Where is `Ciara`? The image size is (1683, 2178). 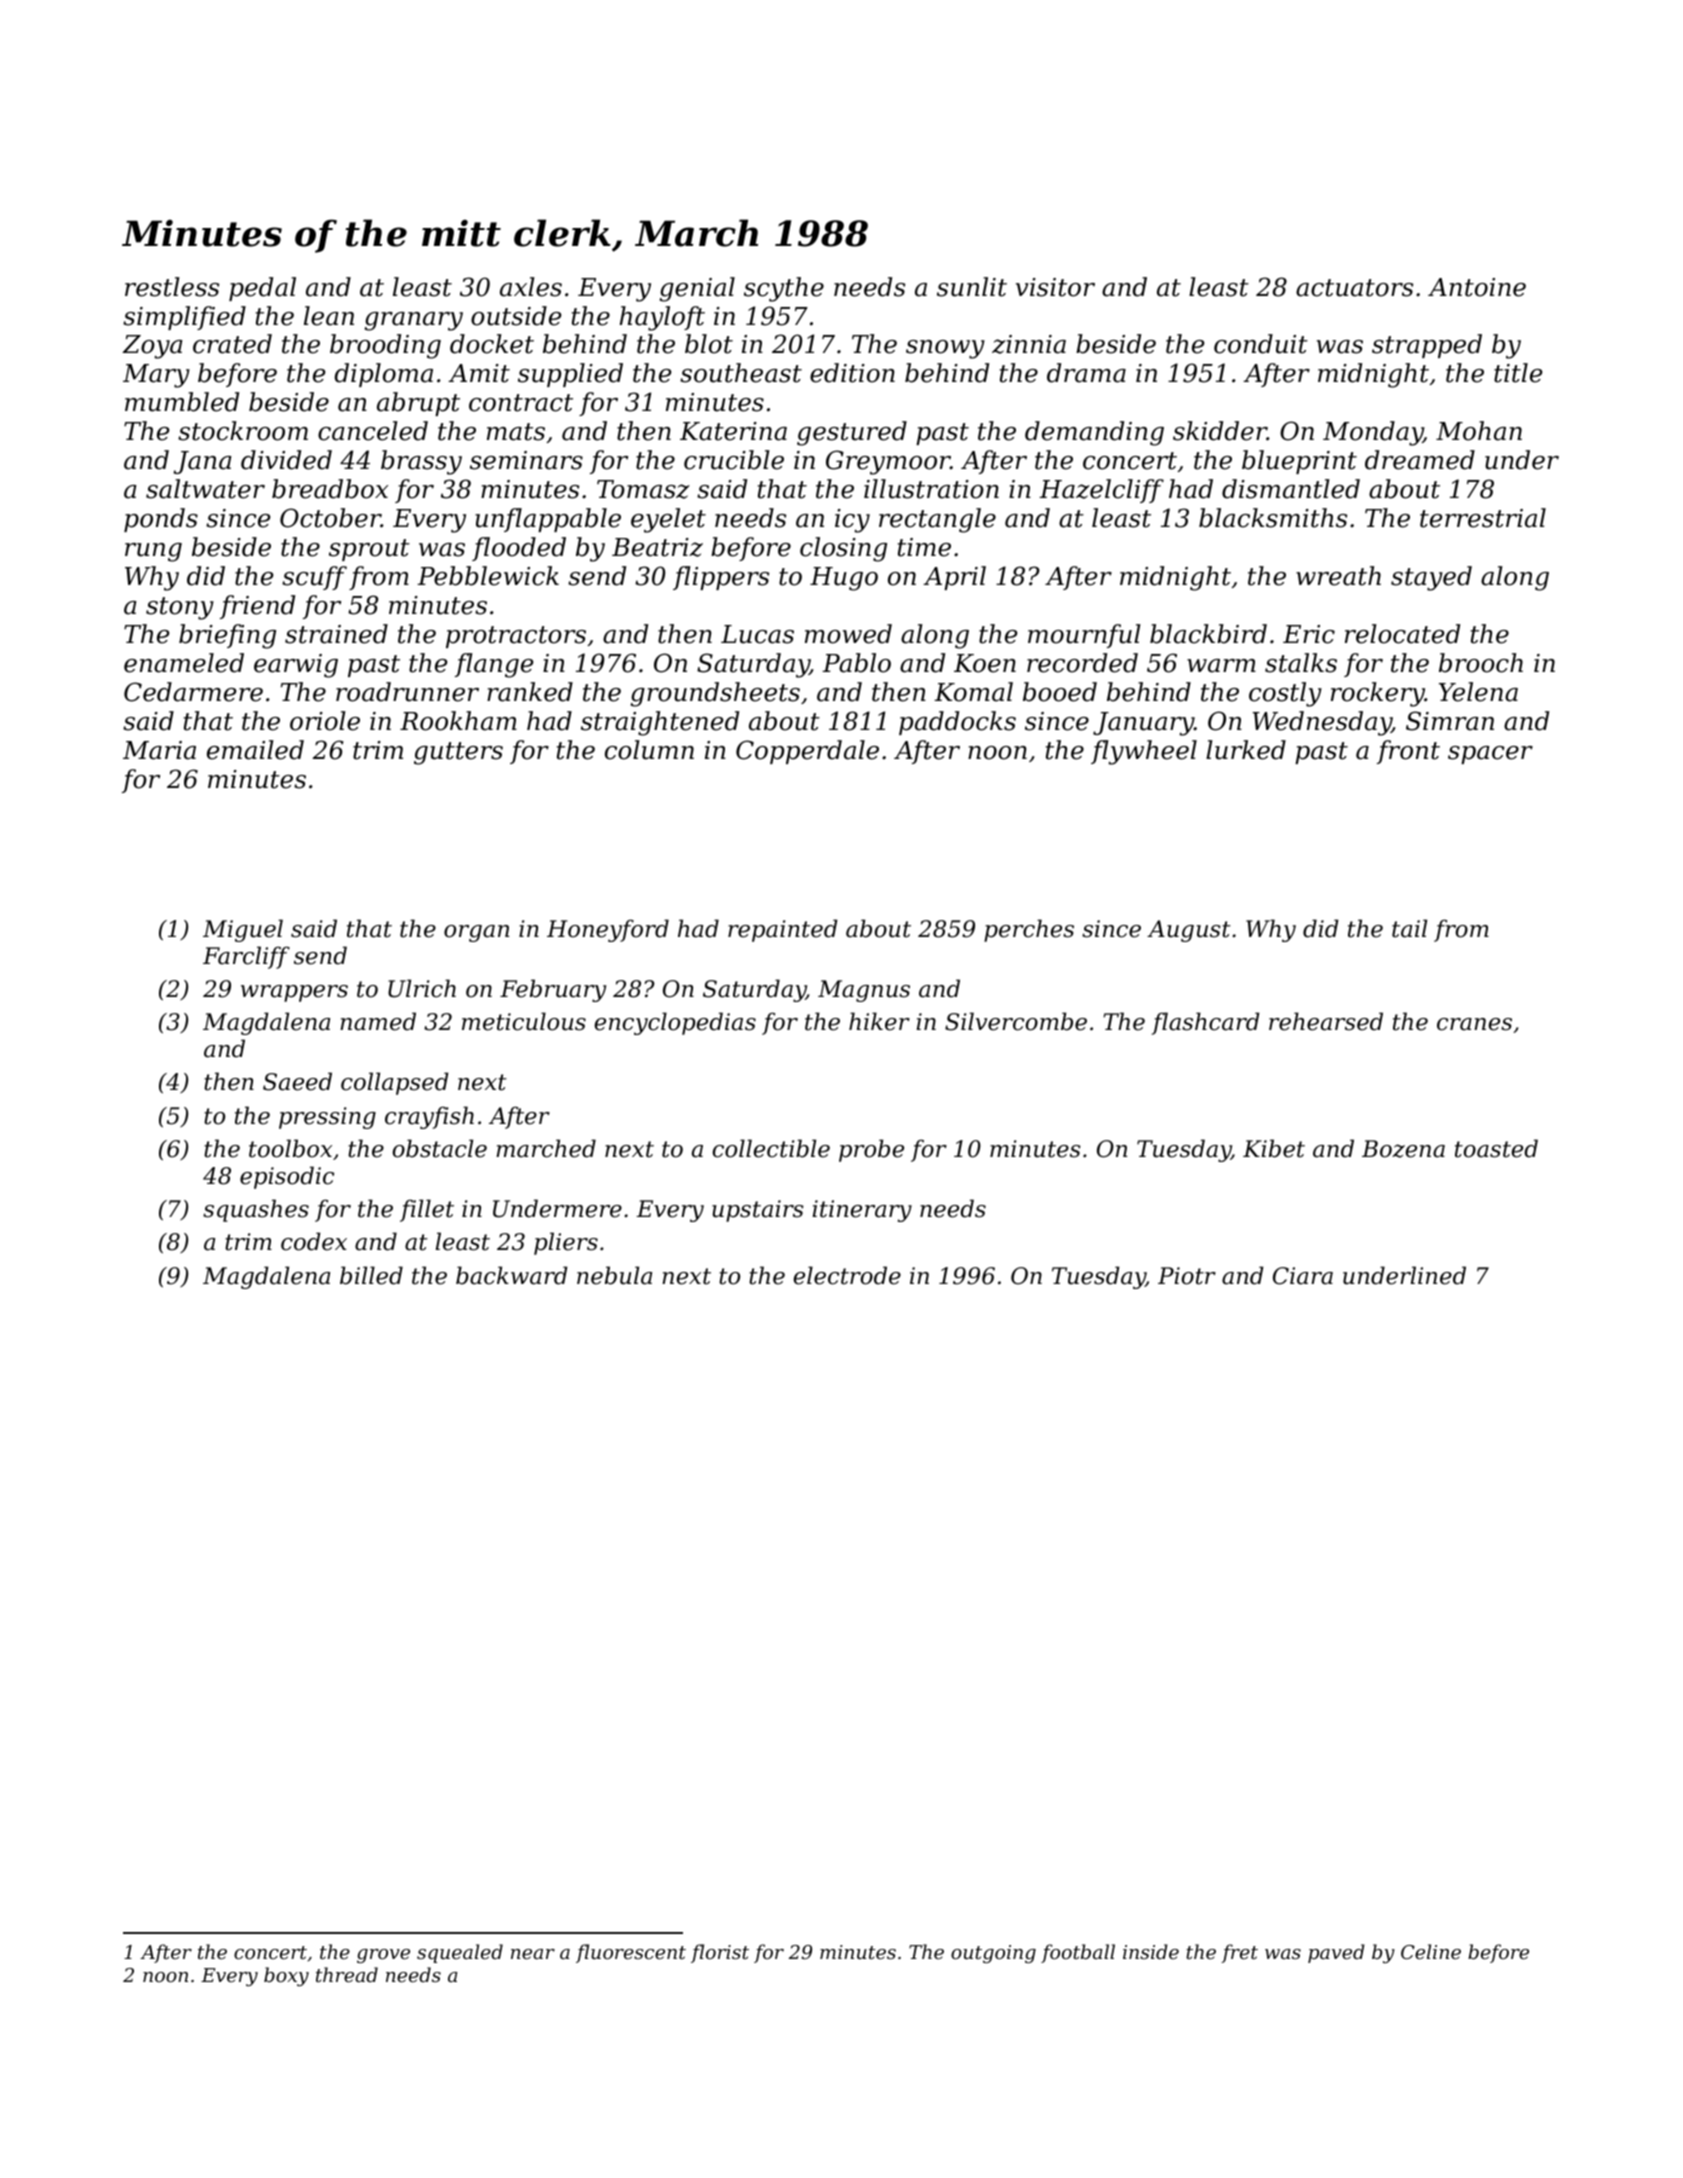 Ciara is located at coordinates (1303, 1276).
